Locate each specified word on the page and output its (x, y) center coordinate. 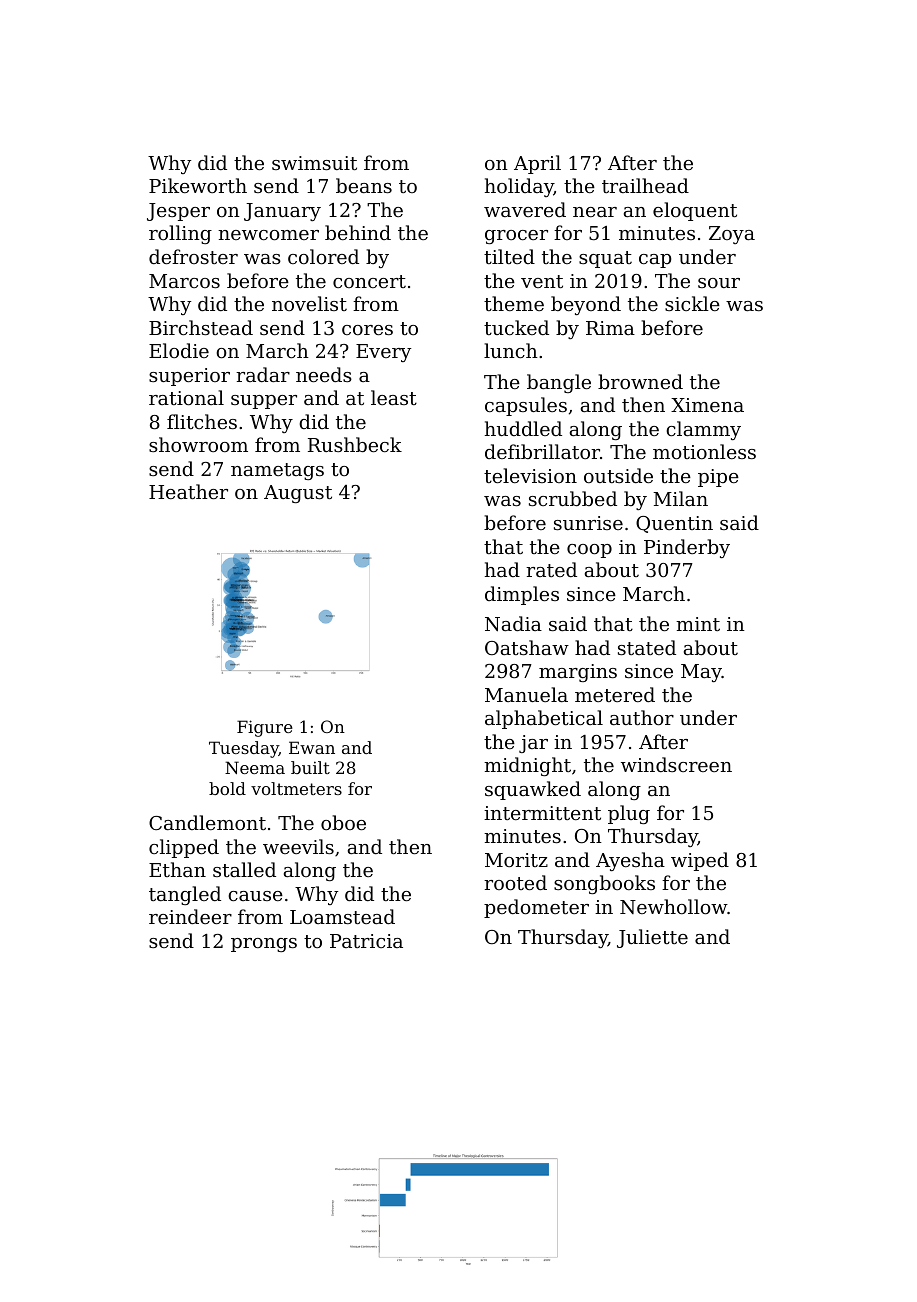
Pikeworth (198, 185)
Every (383, 353)
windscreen (676, 764)
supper (264, 402)
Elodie (179, 350)
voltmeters (296, 788)
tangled (185, 895)
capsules (526, 406)
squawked (533, 790)
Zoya (732, 235)
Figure (265, 728)
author (642, 717)
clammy (703, 430)
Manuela (526, 694)
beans (364, 185)
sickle (692, 303)
